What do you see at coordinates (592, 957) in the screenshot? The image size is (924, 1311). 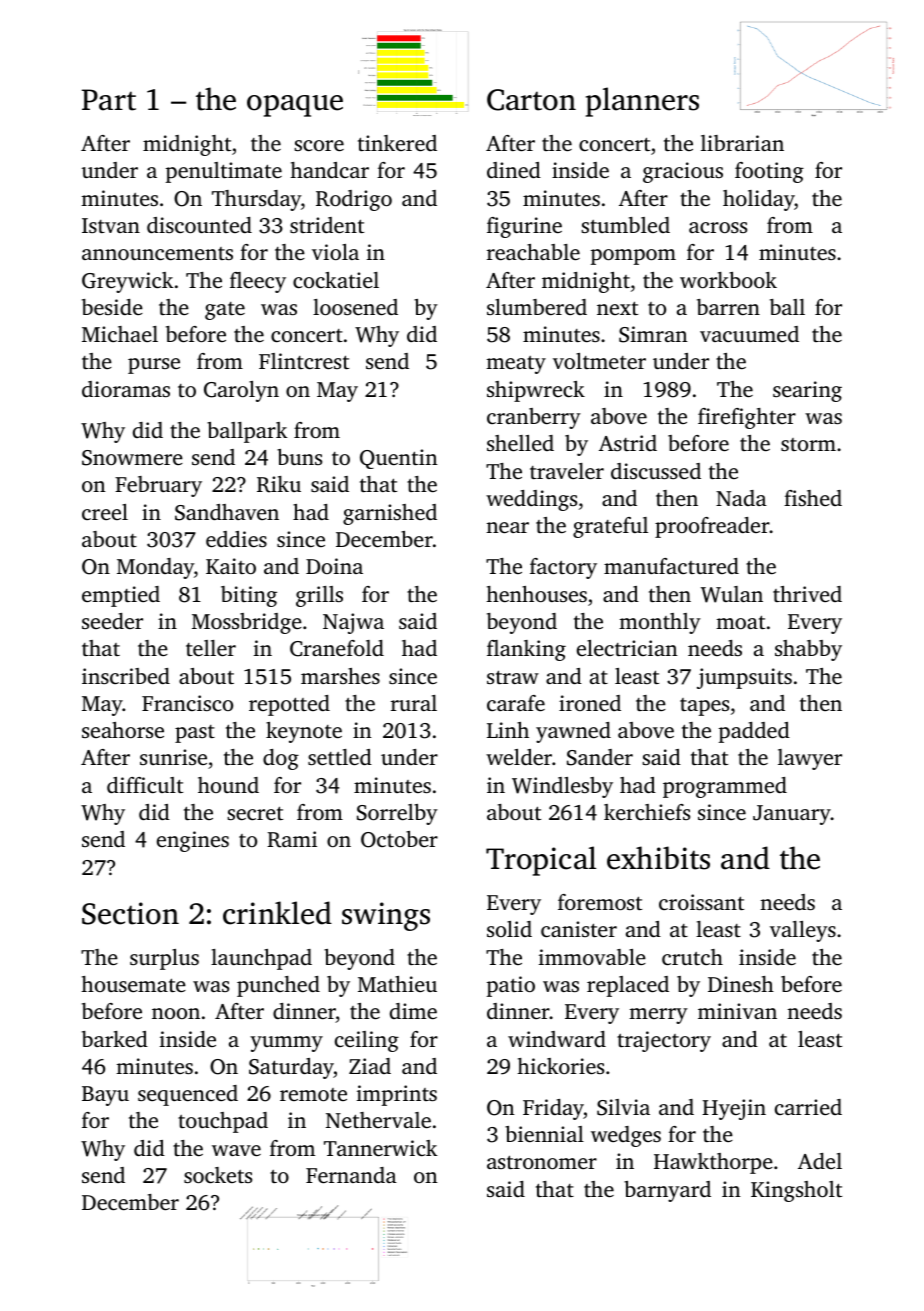 I see `immovable` at bounding box center [592, 957].
